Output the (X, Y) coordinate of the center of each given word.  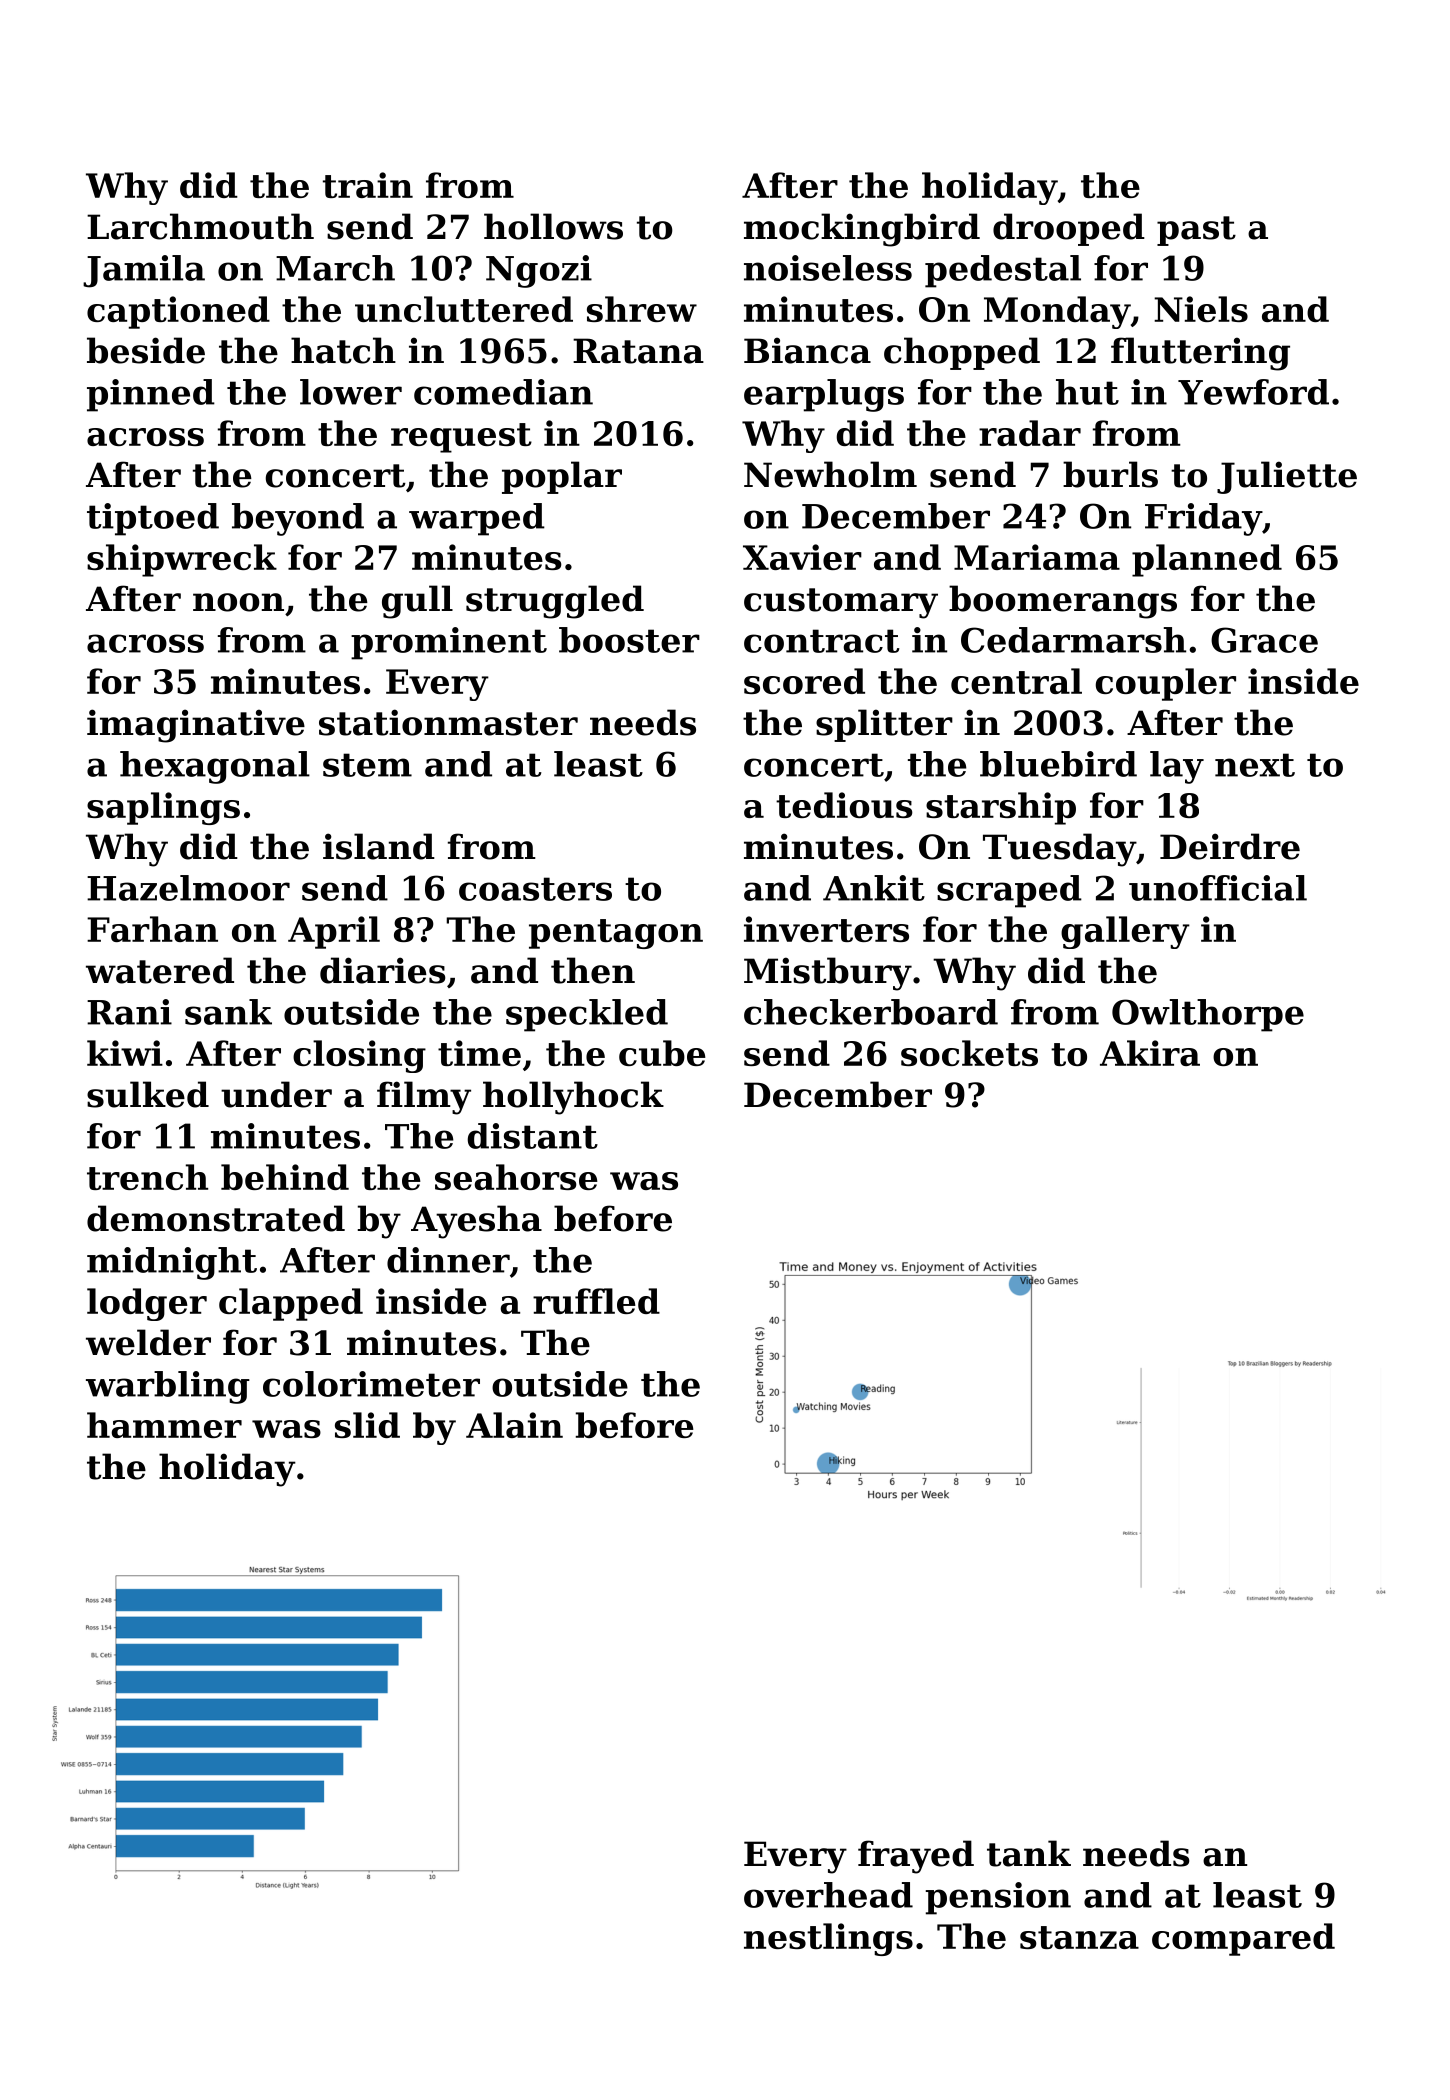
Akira (1150, 1053)
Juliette (1287, 477)
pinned (151, 395)
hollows (553, 226)
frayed (916, 1857)
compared (1243, 1939)
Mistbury (828, 974)
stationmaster (448, 722)
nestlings (828, 1939)
